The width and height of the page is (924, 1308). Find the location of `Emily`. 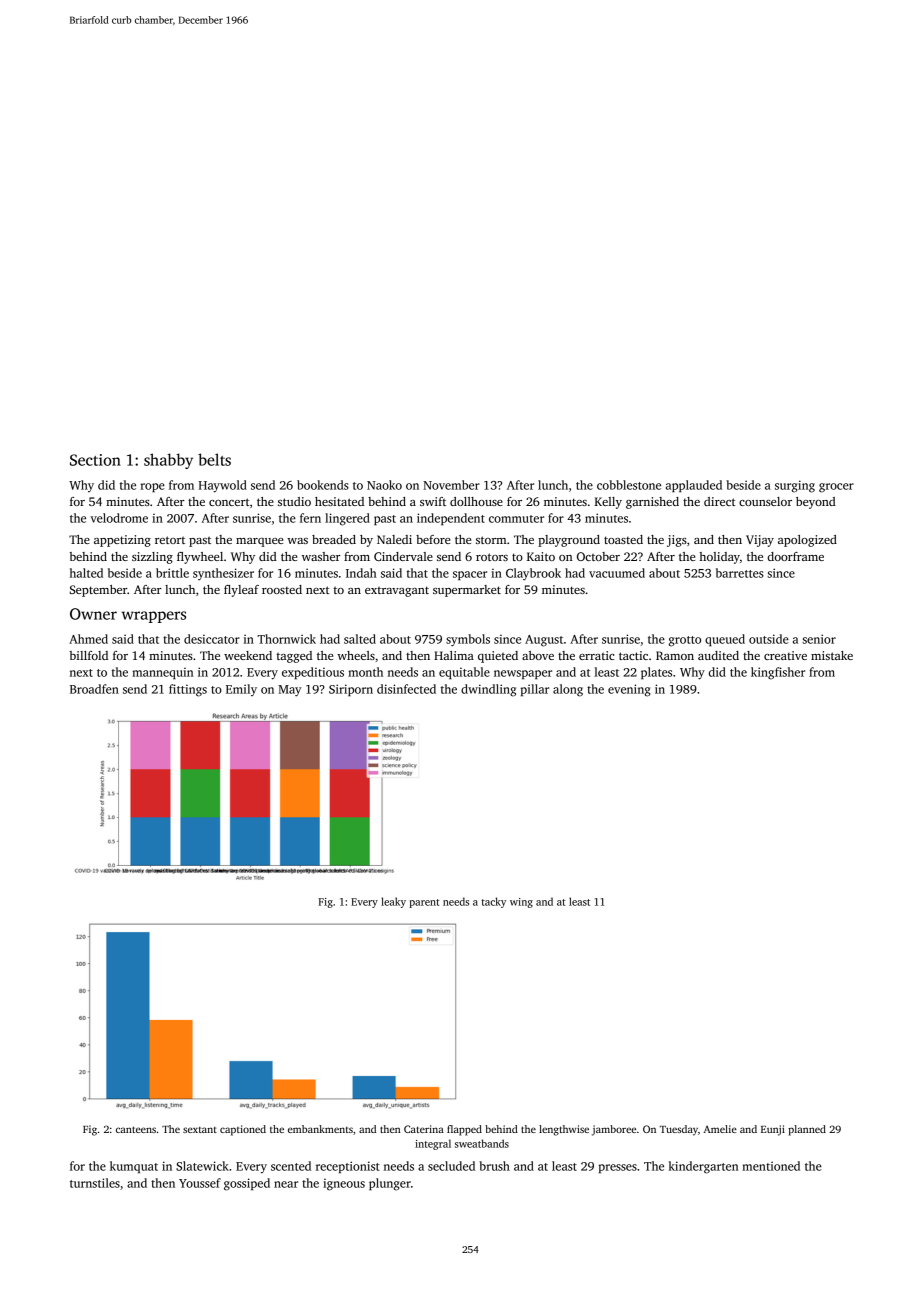

Emily is located at coordinates (241, 690).
